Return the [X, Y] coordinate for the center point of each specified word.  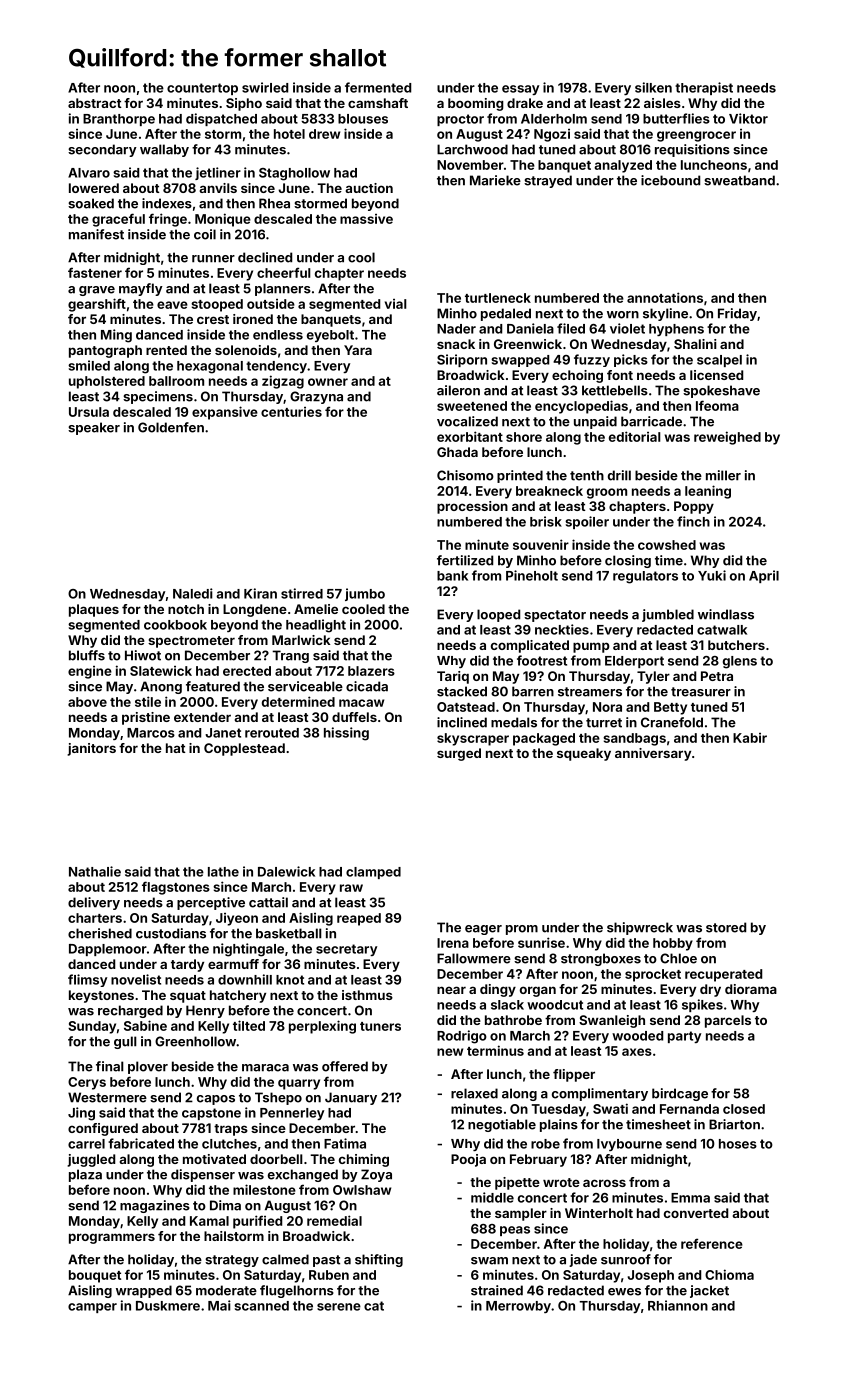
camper [92, 1308]
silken [653, 87]
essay [520, 90]
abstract [95, 103]
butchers [736, 645]
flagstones [176, 888]
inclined [462, 722]
